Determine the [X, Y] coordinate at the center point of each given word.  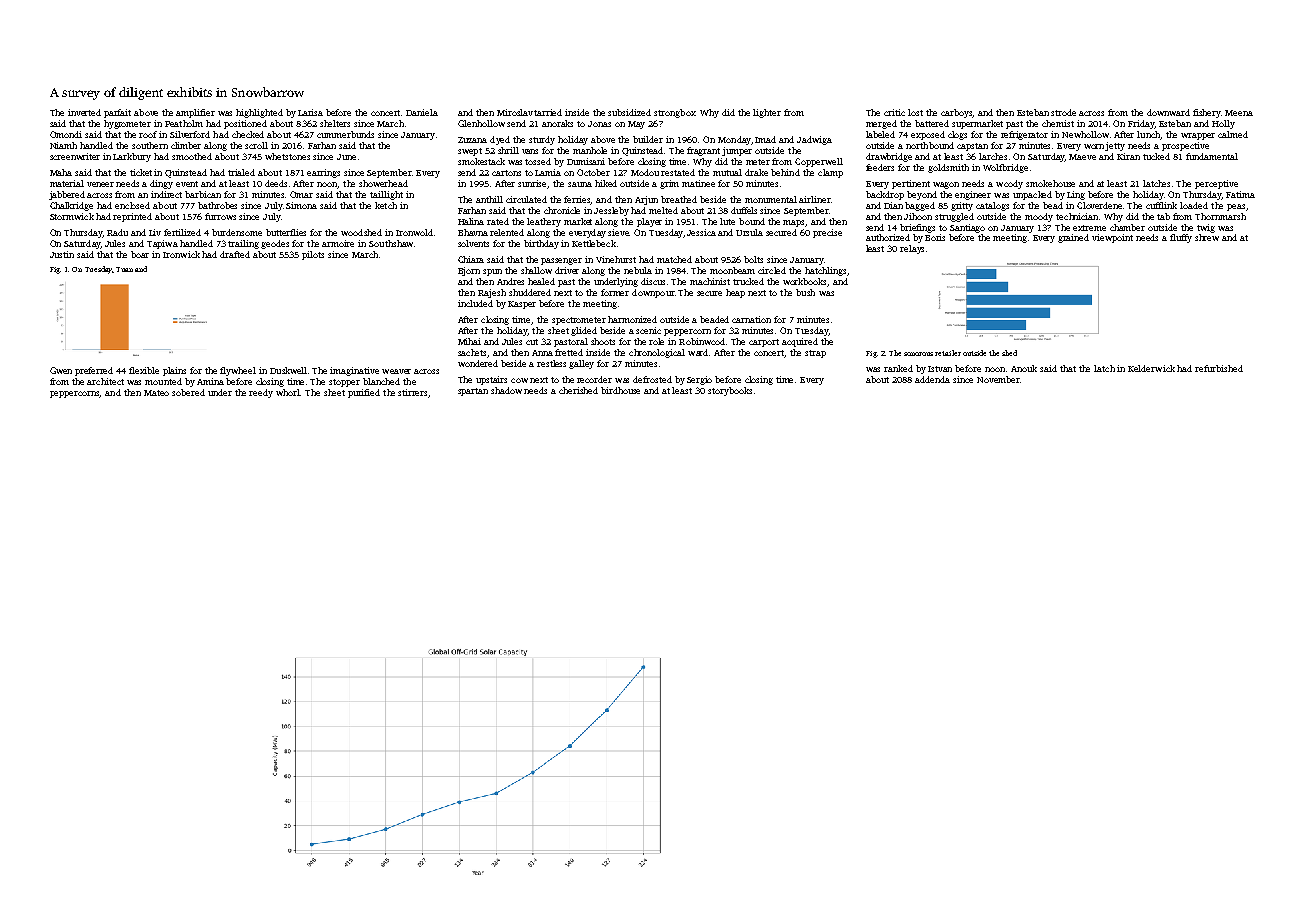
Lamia [548, 172]
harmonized [632, 319]
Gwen [61, 370]
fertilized [182, 232]
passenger [561, 261]
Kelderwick [1151, 368]
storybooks [730, 391]
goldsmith [948, 168]
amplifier [195, 113]
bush [805, 292]
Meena [1239, 113]
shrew [1207, 237]
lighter [767, 113]
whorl [288, 392]
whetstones [287, 156]
